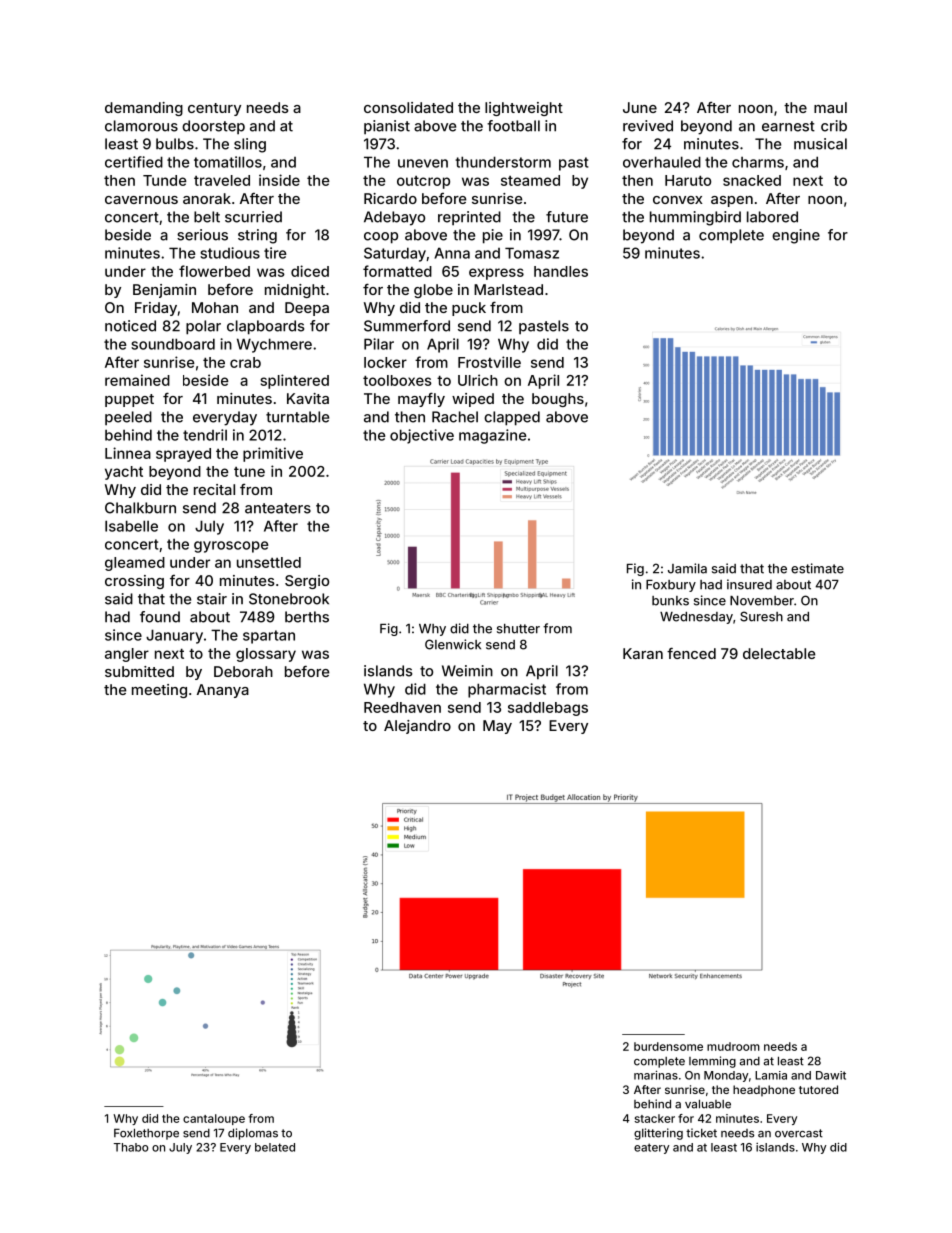 The image size is (952, 1233). What do you see at coordinates (513, 126) in the screenshot?
I see `football` at bounding box center [513, 126].
